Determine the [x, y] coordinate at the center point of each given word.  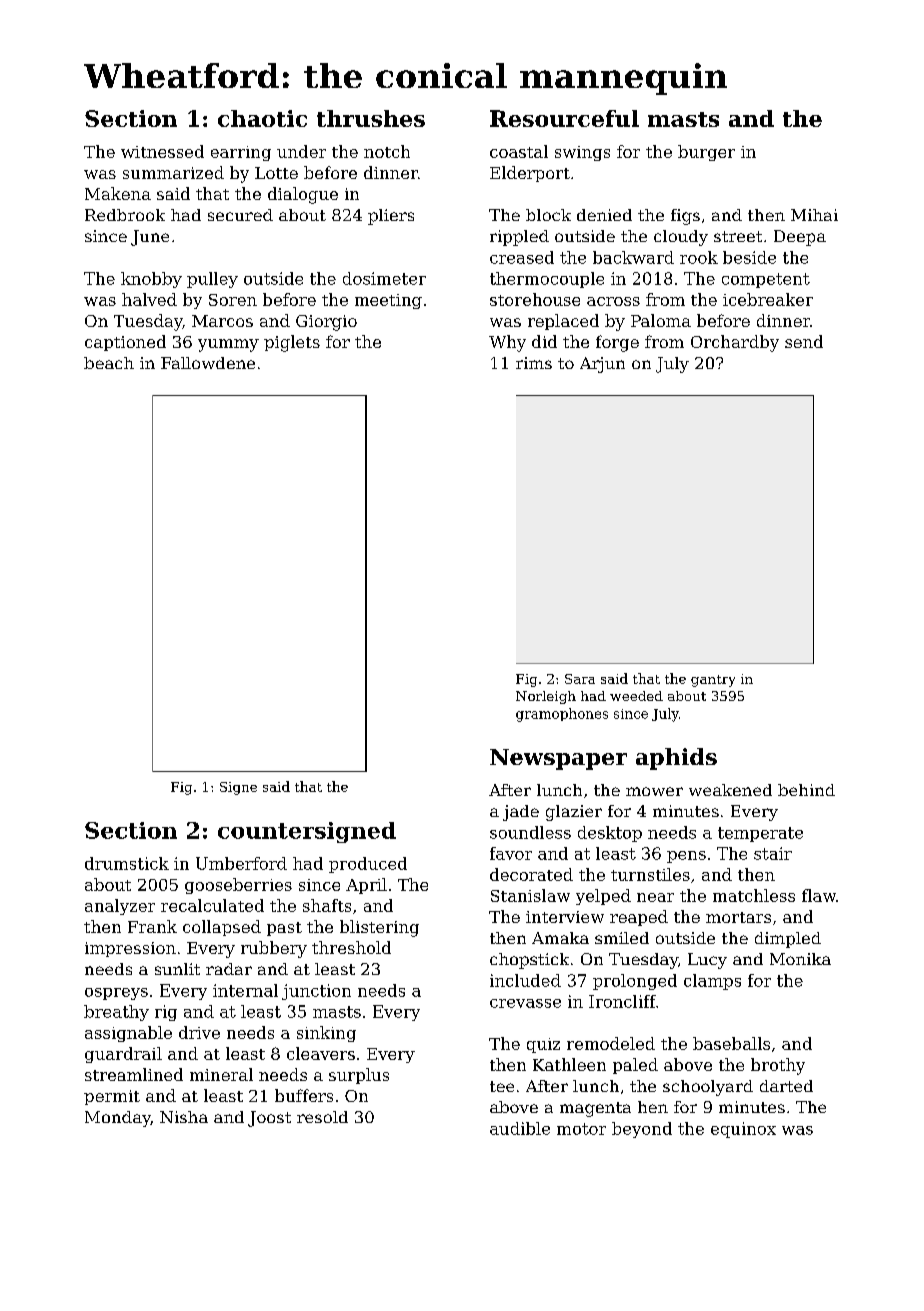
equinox [743, 1130]
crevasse [525, 1003]
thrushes [371, 118]
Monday [118, 1119]
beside [749, 257]
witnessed [162, 151]
